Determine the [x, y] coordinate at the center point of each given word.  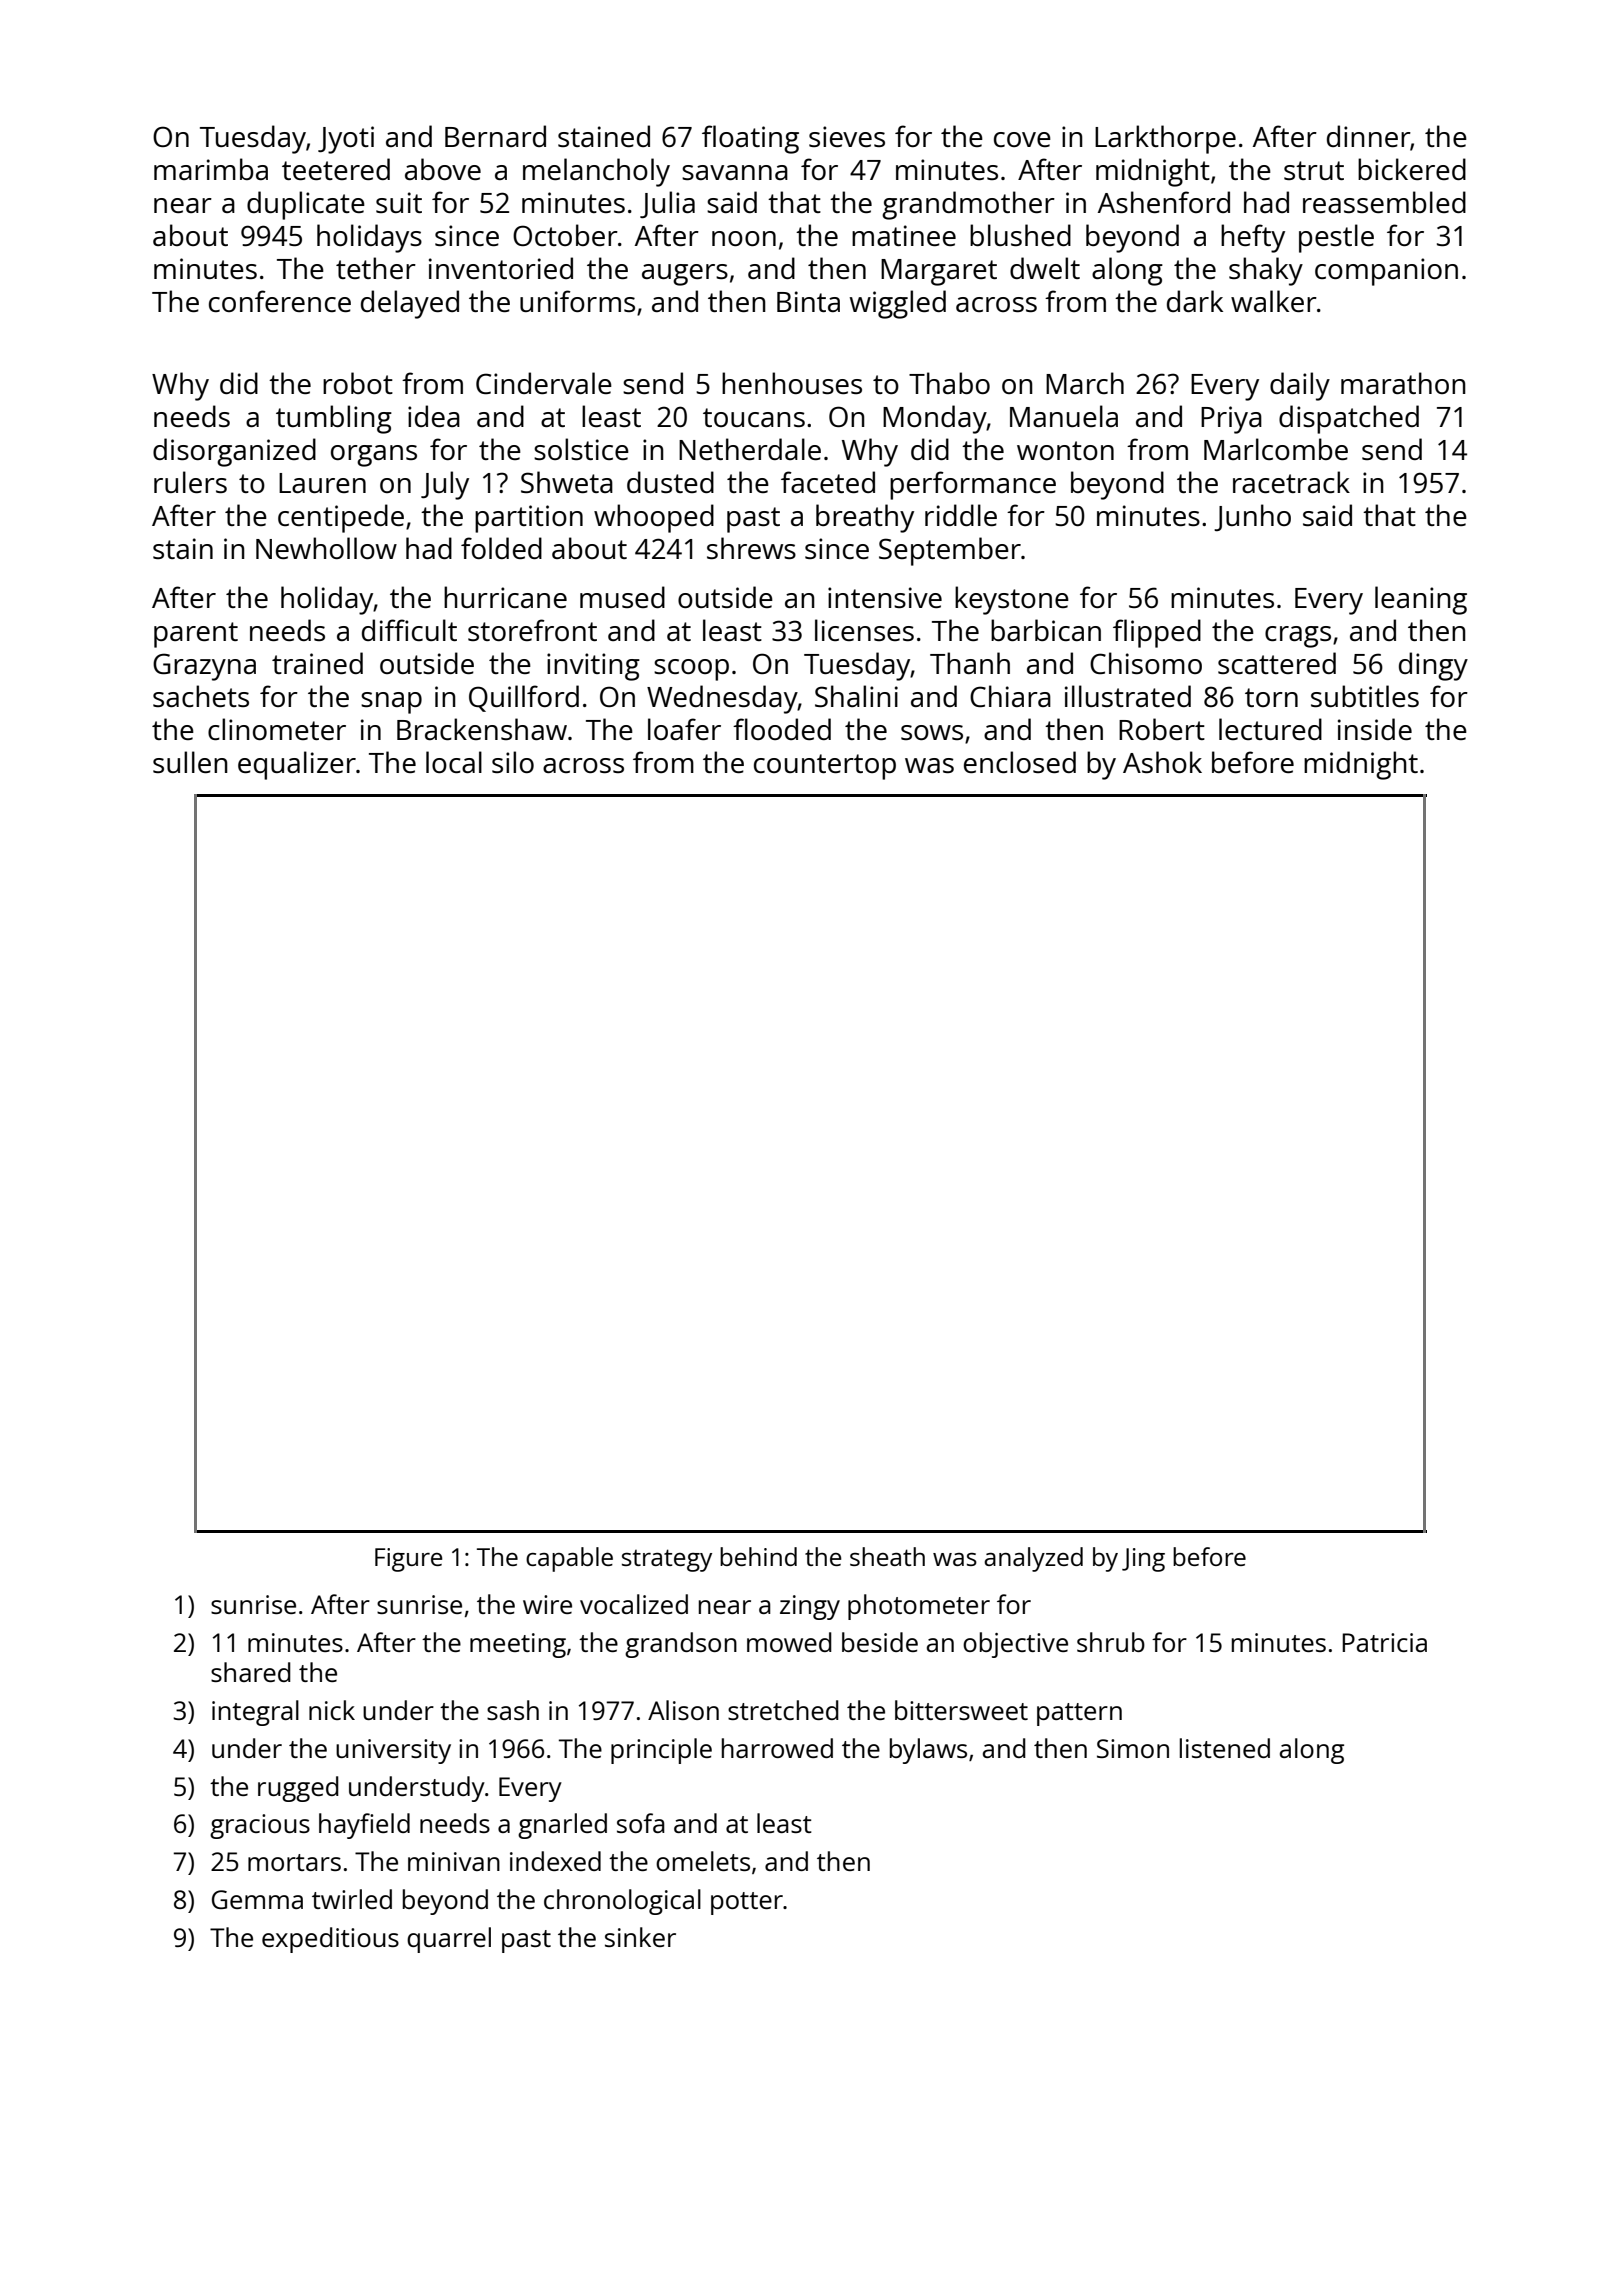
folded [501, 548]
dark [1195, 301]
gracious [260, 1826]
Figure [408, 1560]
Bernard [495, 136]
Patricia [1384, 1642]
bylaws [928, 1751]
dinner [1368, 136]
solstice [581, 449]
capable [569, 1559]
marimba [211, 169]
